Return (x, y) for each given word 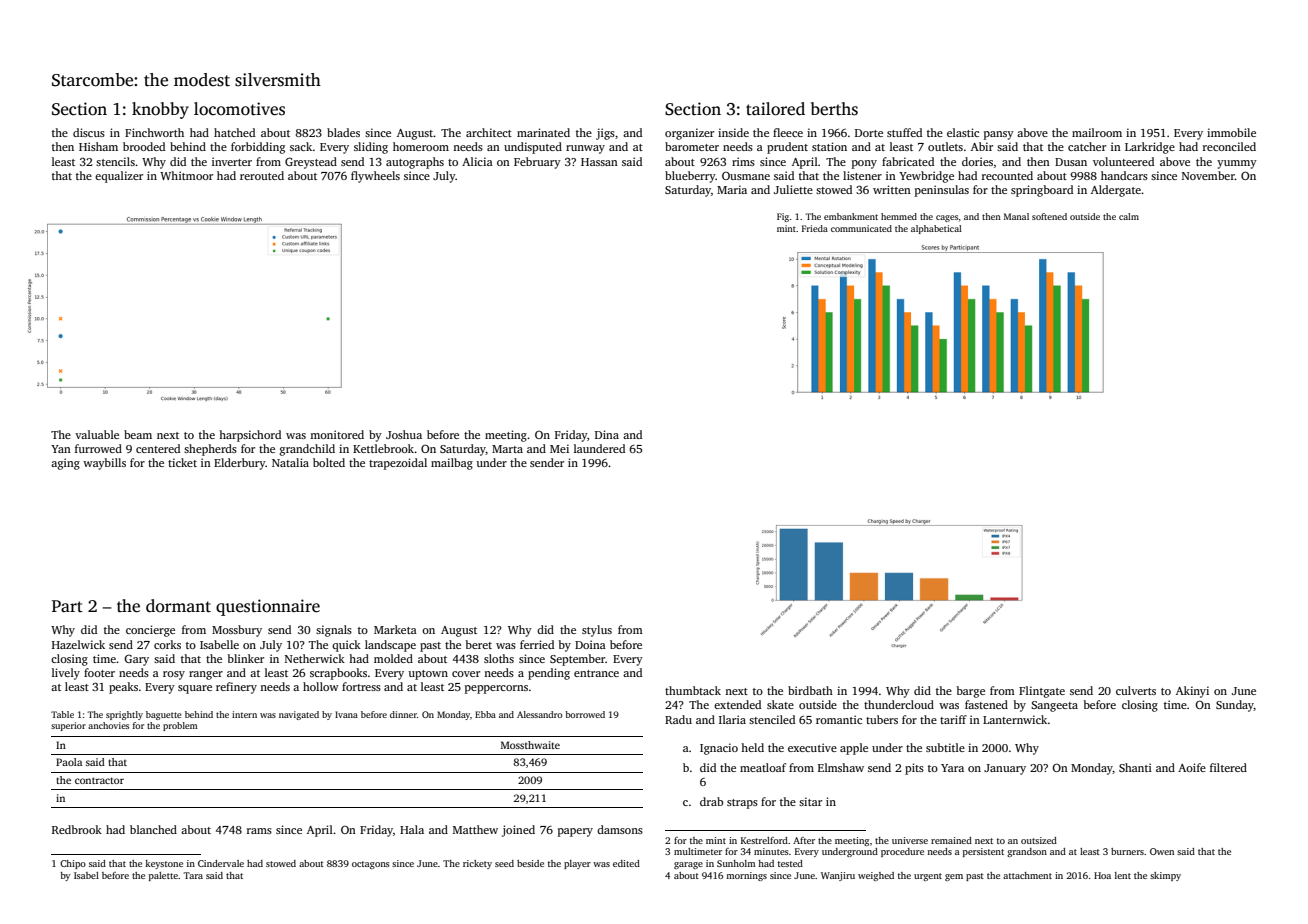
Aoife (1192, 767)
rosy (174, 675)
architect (489, 132)
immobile (1231, 132)
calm (1129, 216)
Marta (507, 449)
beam (138, 434)
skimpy (1165, 876)
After (804, 840)
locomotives (239, 109)
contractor (99, 780)
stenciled (772, 719)
